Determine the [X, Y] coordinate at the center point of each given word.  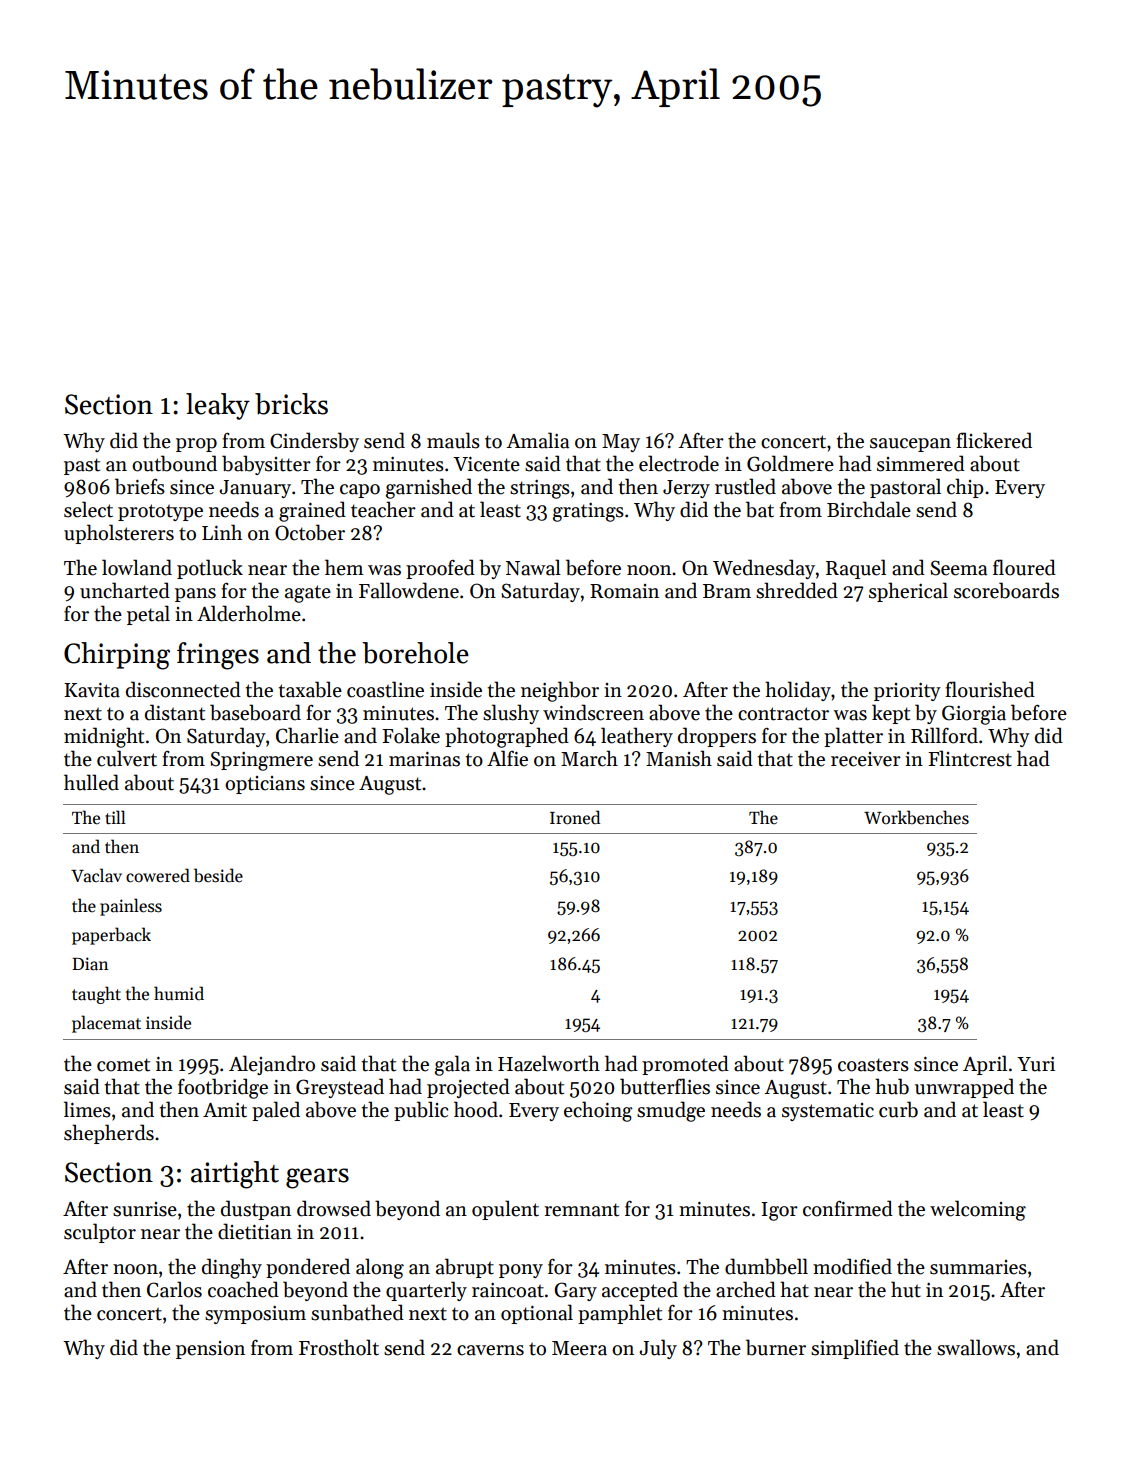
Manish [679, 758]
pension [210, 1350]
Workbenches [916, 817]
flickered [994, 440]
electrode [679, 463]
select [88, 509]
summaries [978, 1267]
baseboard [255, 712]
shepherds [109, 1134]
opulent [505, 1210]
